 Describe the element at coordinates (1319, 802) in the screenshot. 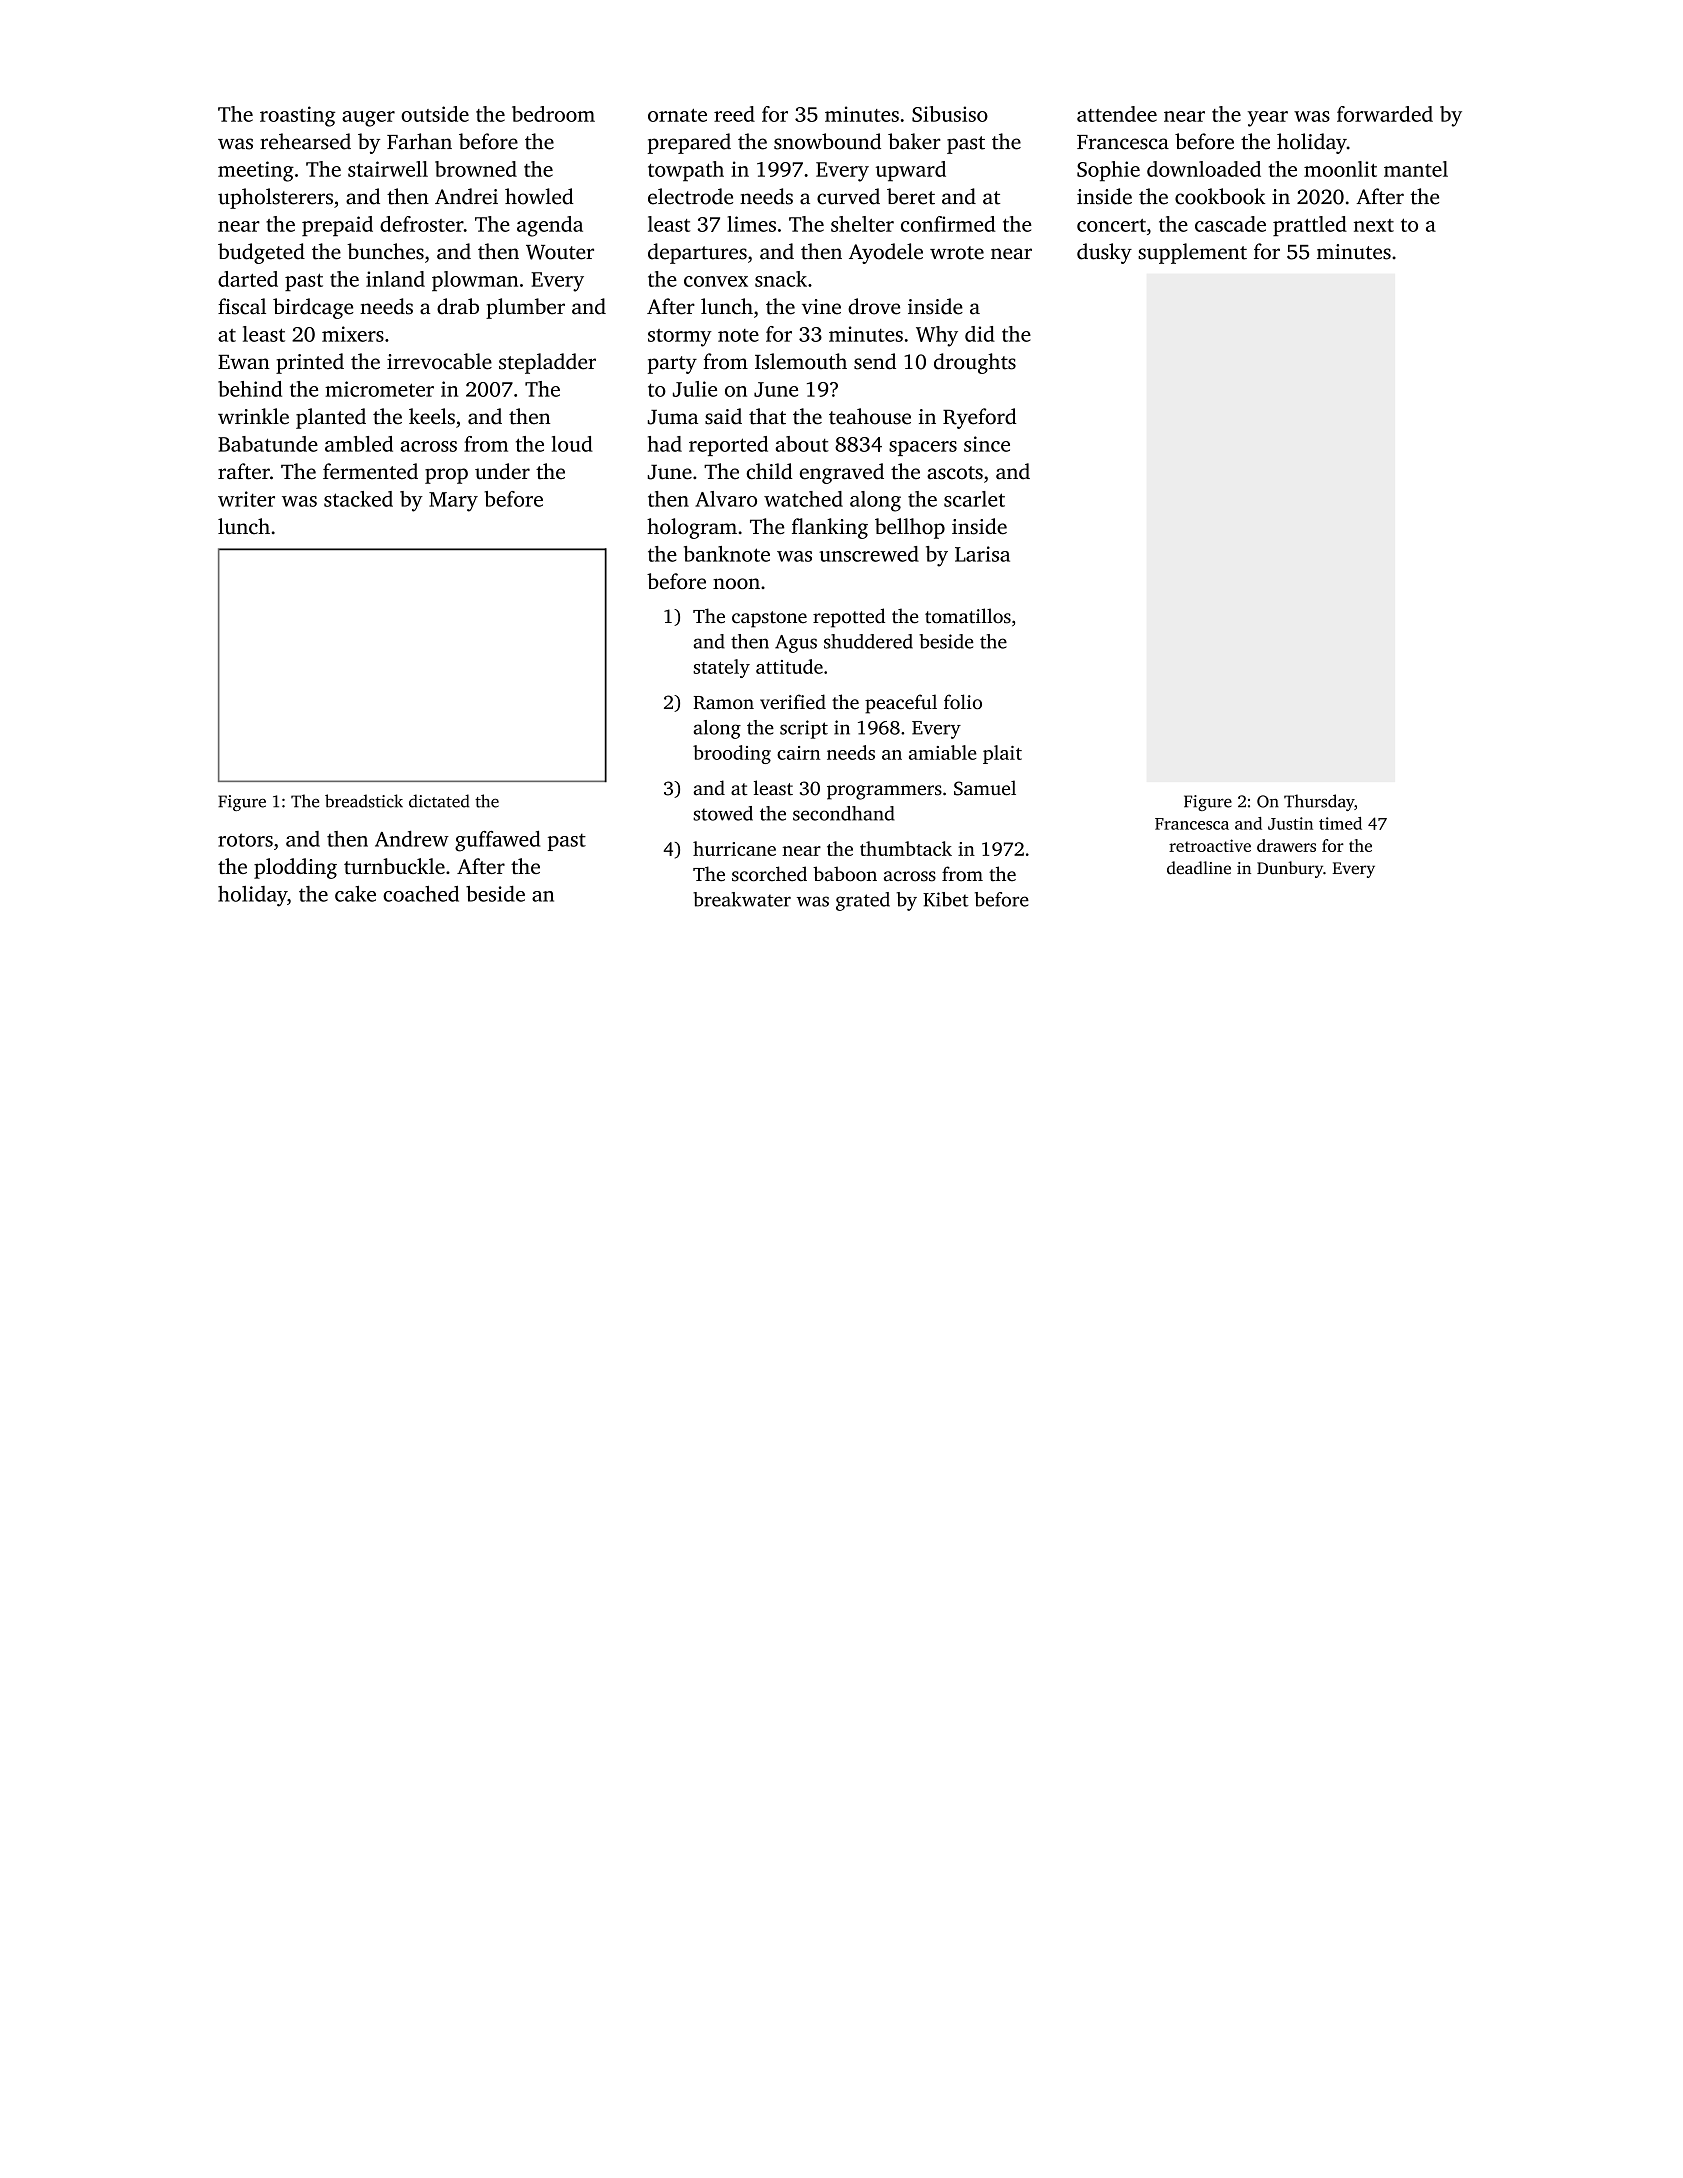

I see `Thursday` at that location.
